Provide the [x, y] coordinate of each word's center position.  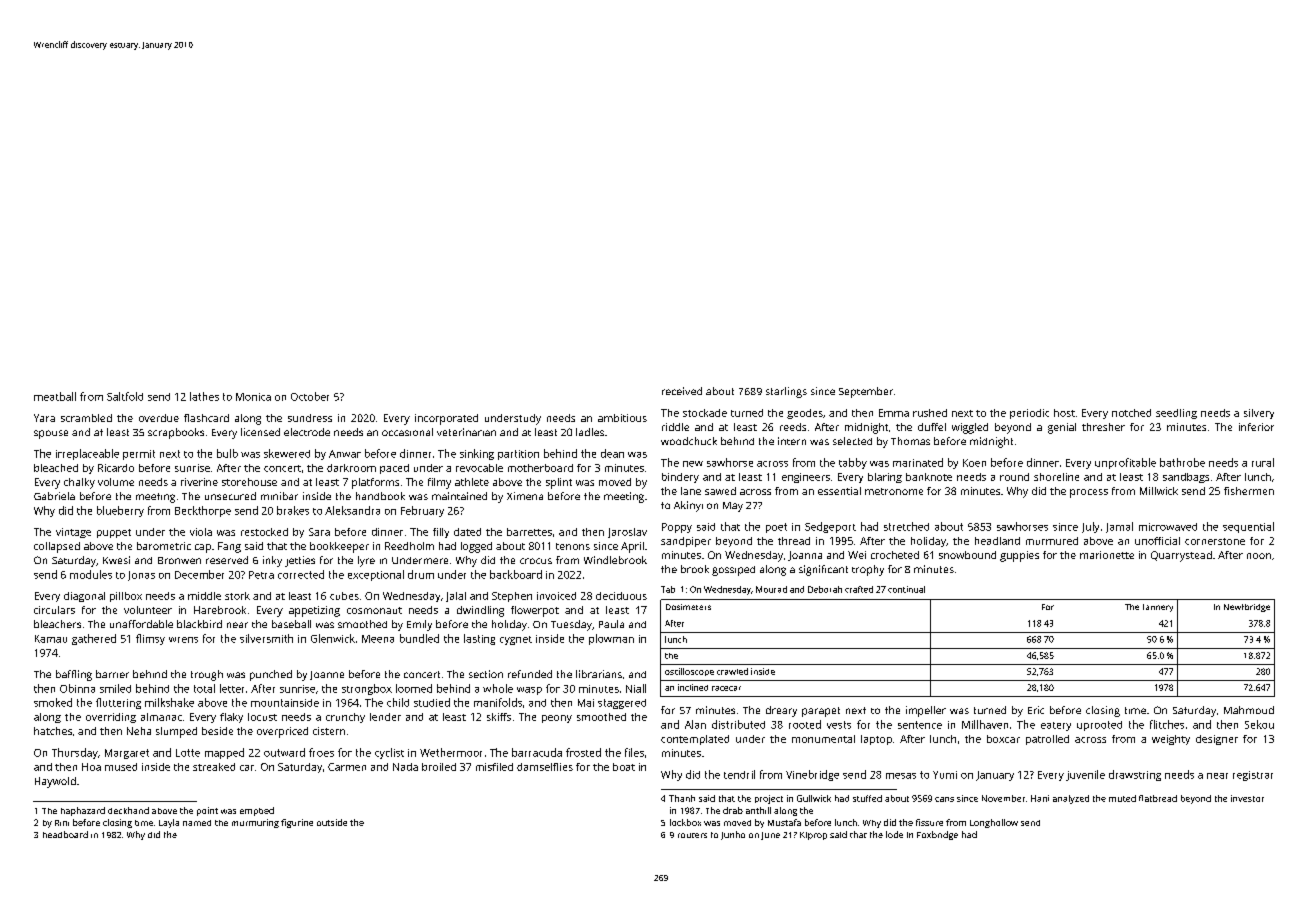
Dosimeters [688, 607]
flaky [231, 718]
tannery [1158, 608]
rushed [930, 413]
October [310, 396]
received [682, 391]
